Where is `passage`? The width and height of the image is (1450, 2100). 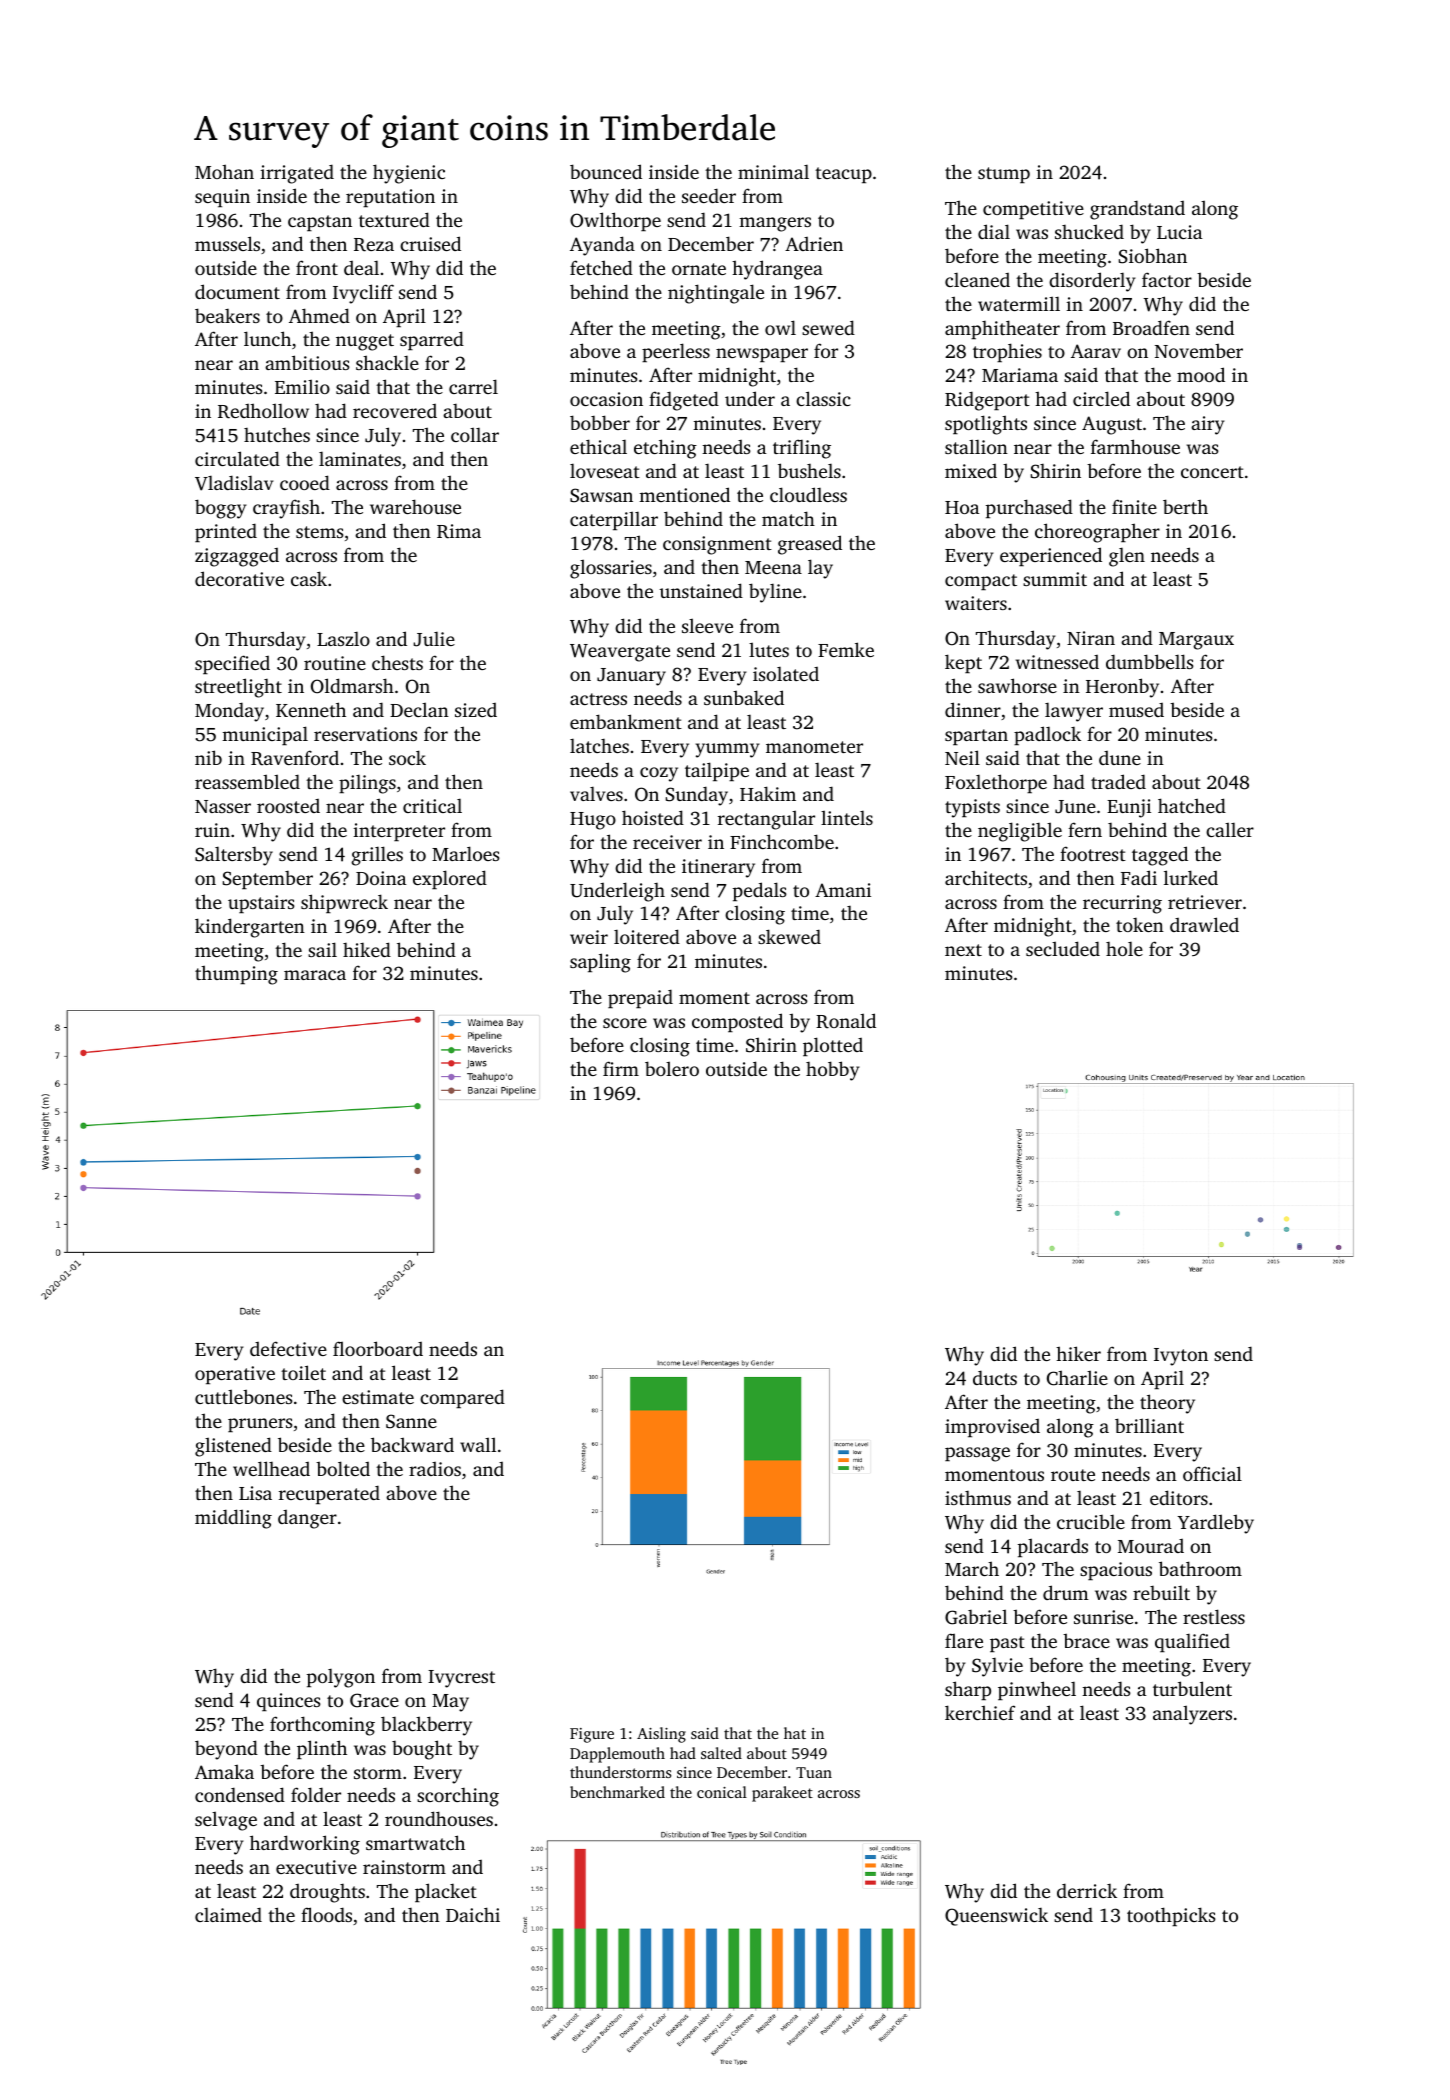 passage is located at coordinates (977, 1454).
